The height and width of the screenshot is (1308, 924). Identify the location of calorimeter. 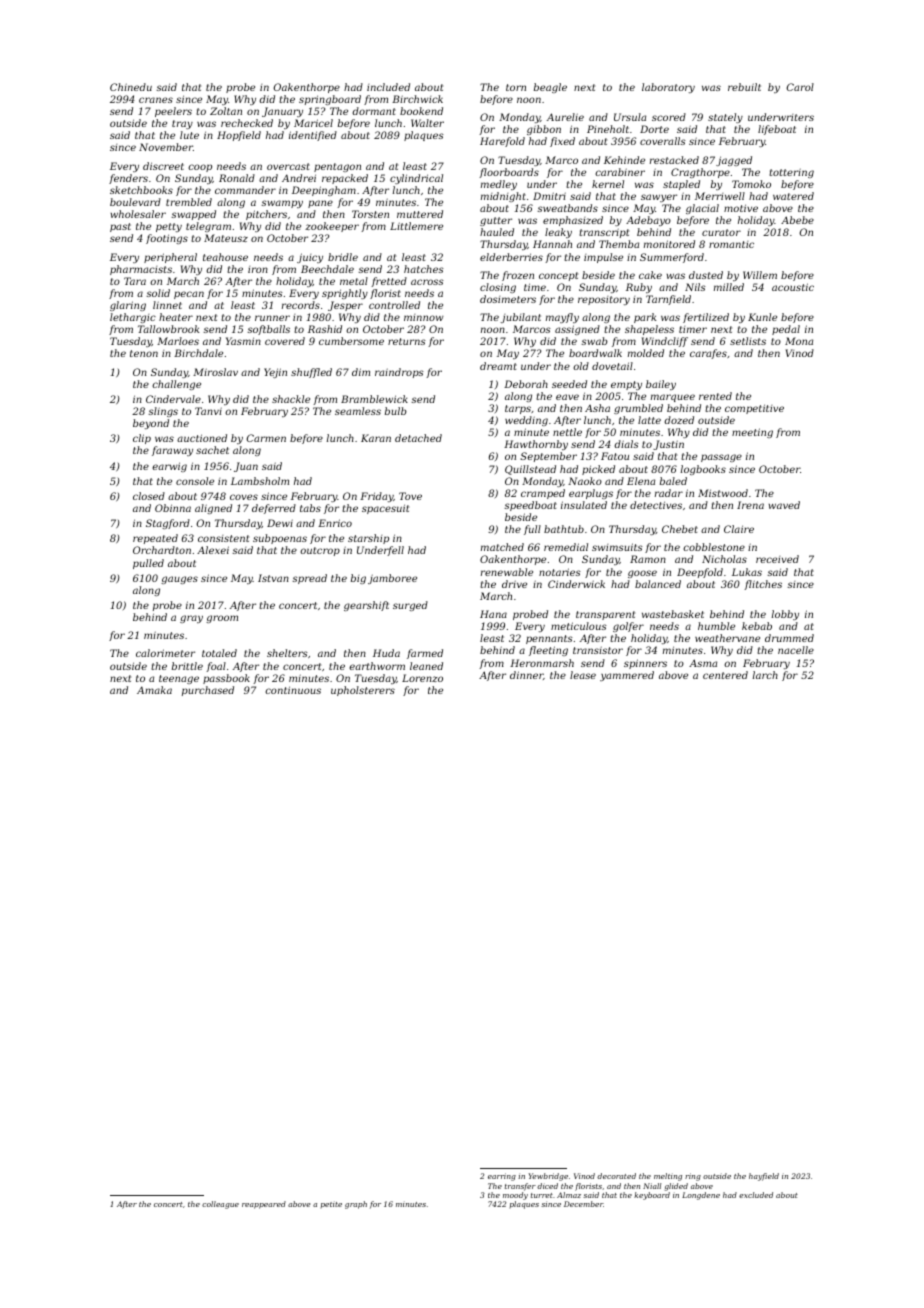
(165, 653).
